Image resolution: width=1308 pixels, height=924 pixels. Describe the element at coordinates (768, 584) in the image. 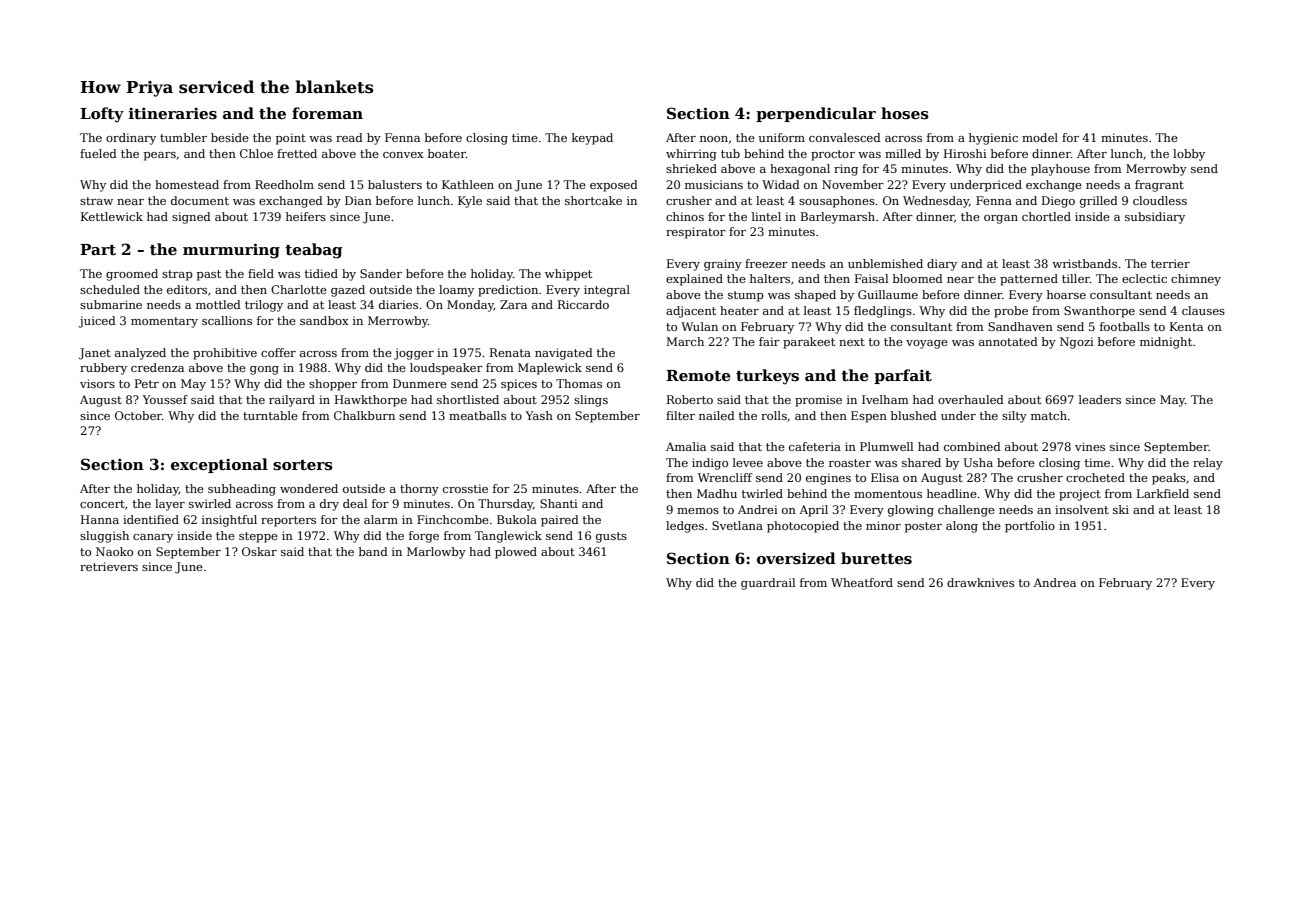

I see `guardrail` at that location.
